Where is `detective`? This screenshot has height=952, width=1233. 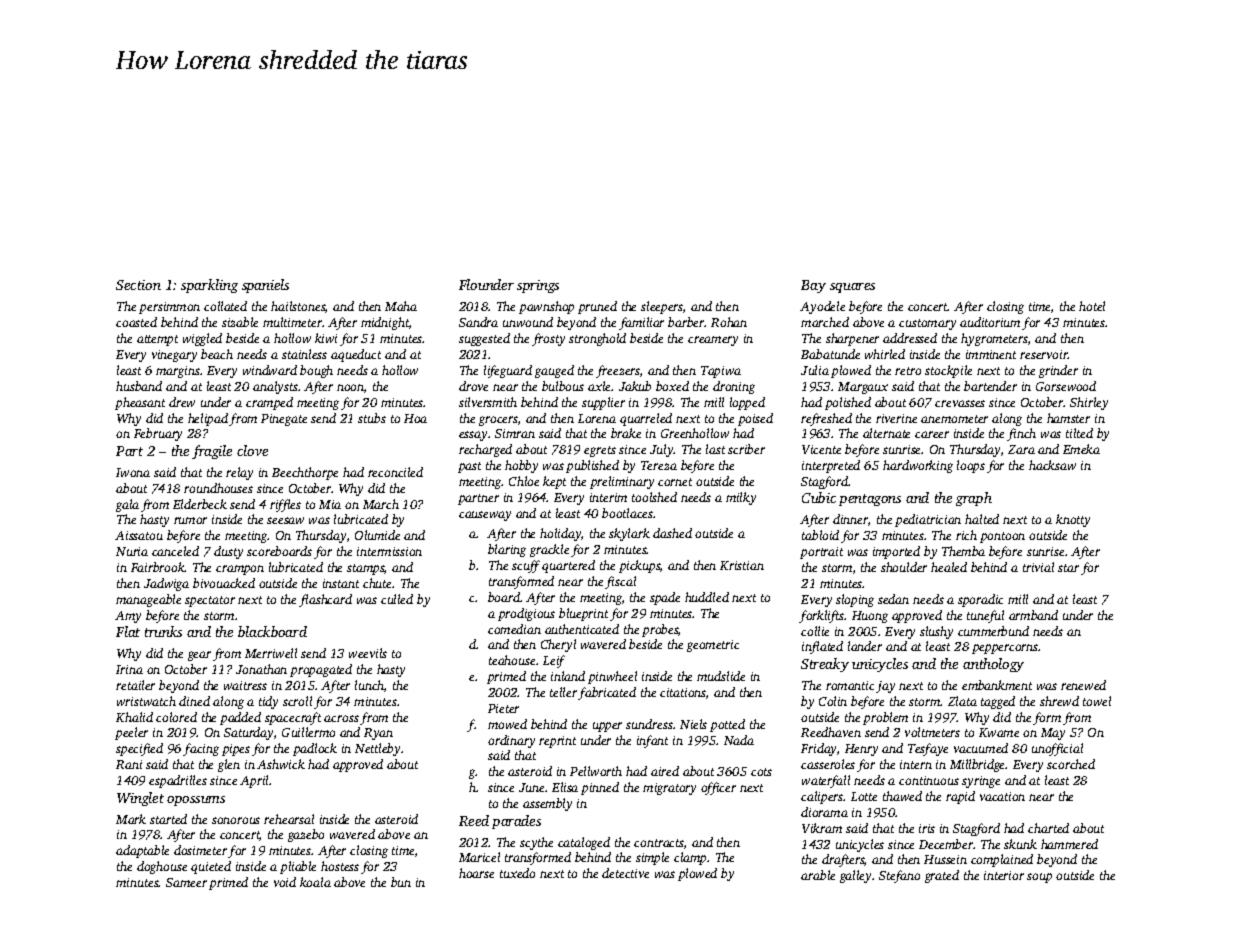
detective is located at coordinates (625, 873).
